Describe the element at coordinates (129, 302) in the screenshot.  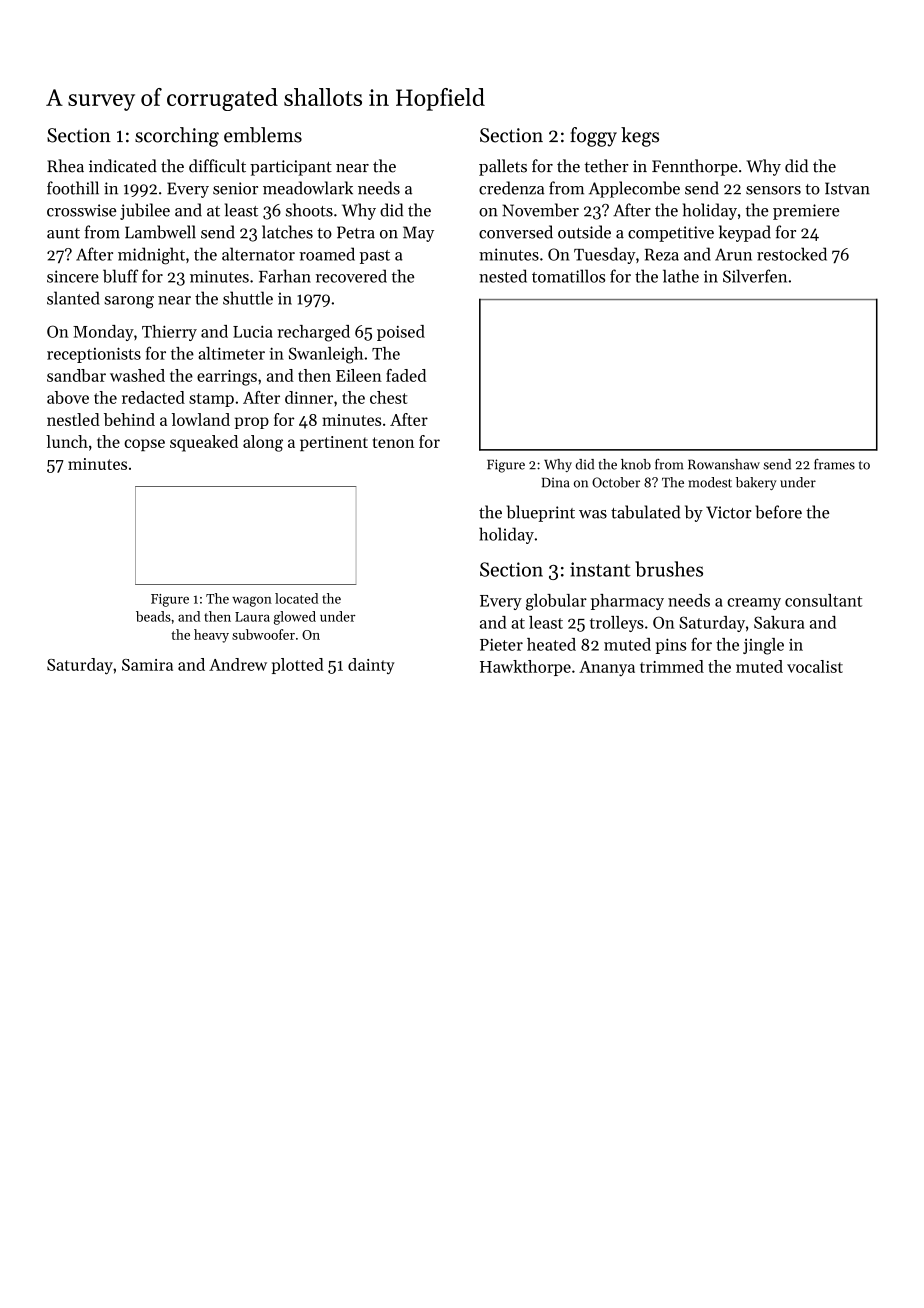
I see `sarong` at that location.
